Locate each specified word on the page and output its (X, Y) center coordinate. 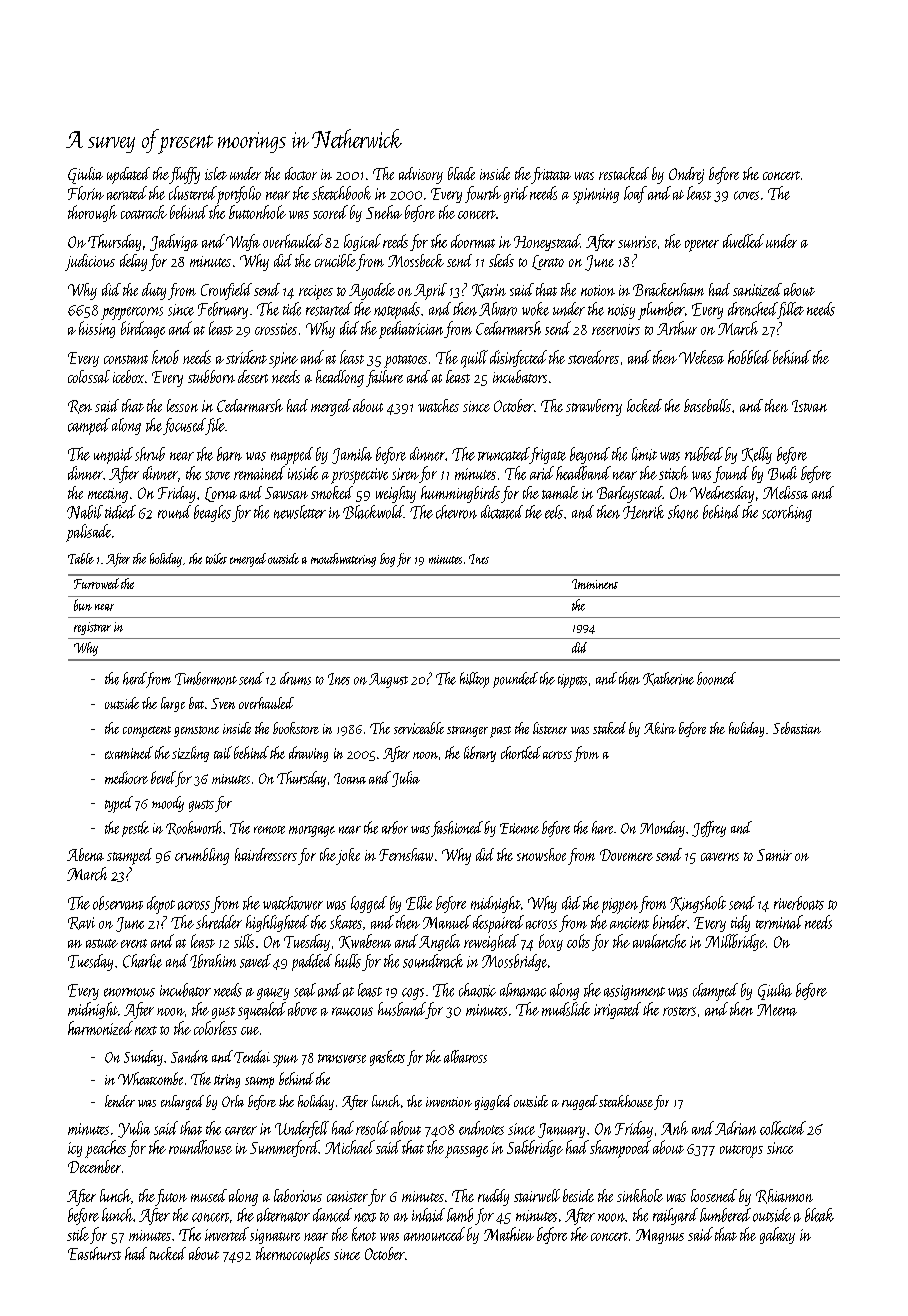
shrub (150, 454)
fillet (790, 310)
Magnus (660, 1236)
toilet (216, 558)
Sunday (143, 1058)
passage (466, 1152)
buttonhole (257, 212)
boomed (716, 678)
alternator (283, 1215)
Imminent (595, 584)
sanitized (757, 289)
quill (474, 359)
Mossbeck (416, 260)
